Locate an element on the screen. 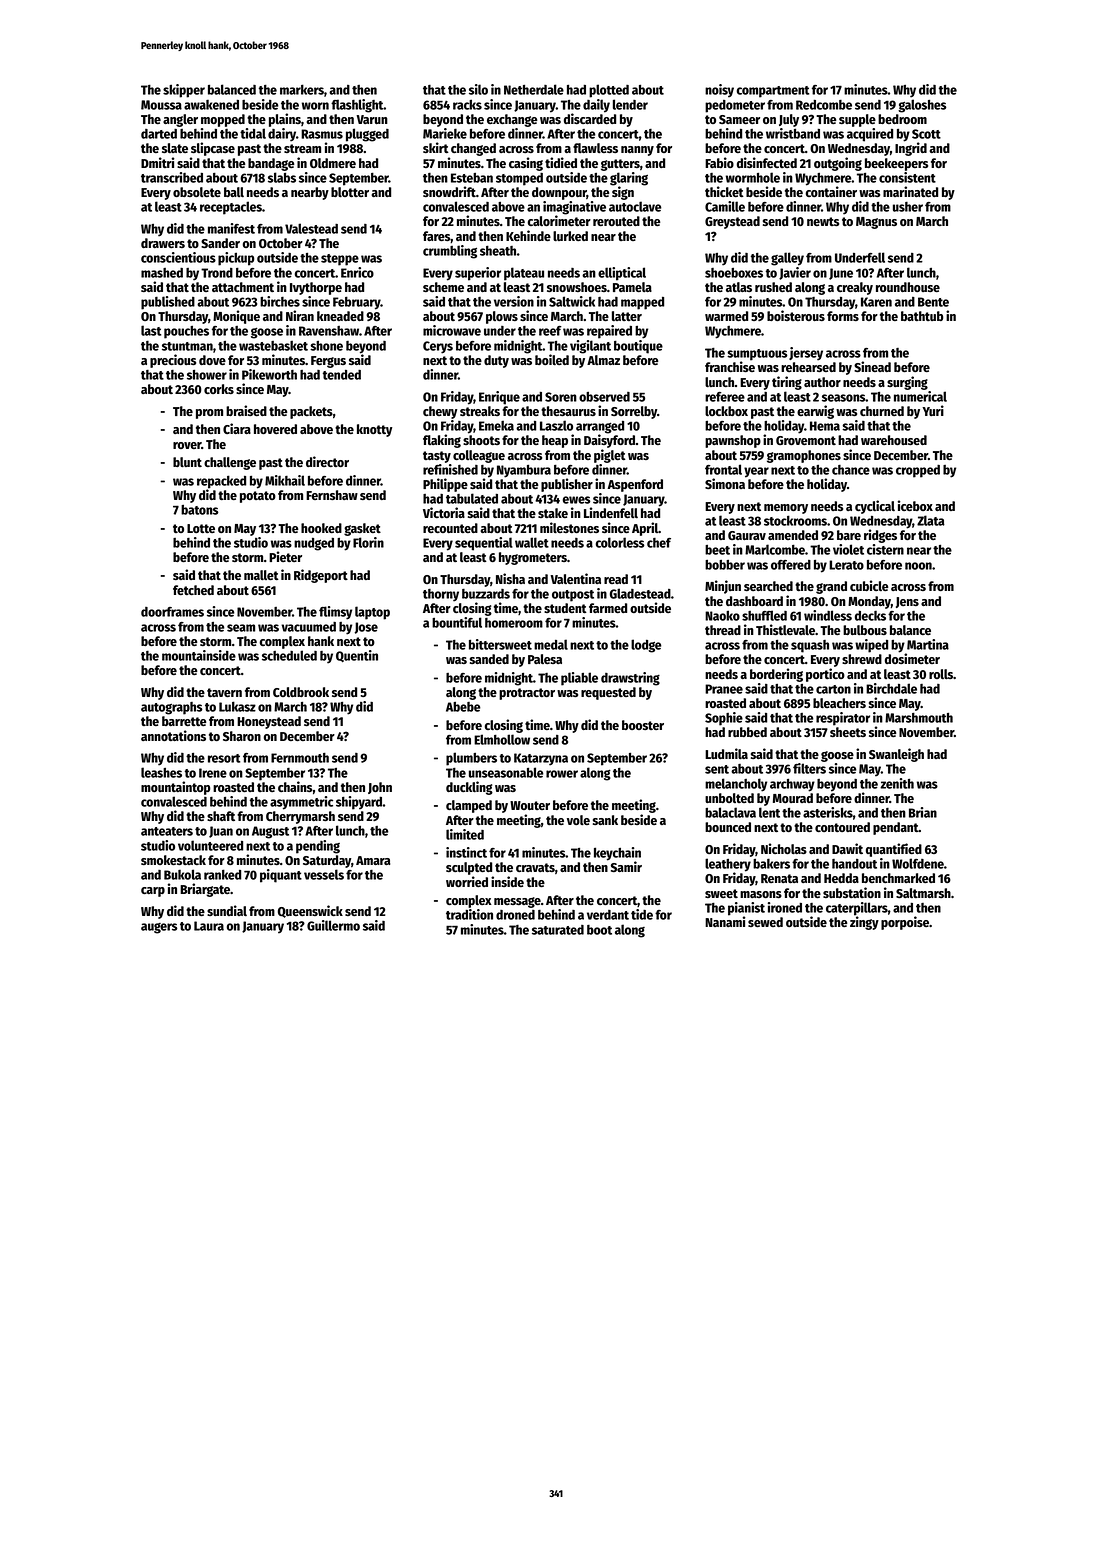 The width and height of the screenshot is (1099, 1554). saturated is located at coordinates (558, 930).
